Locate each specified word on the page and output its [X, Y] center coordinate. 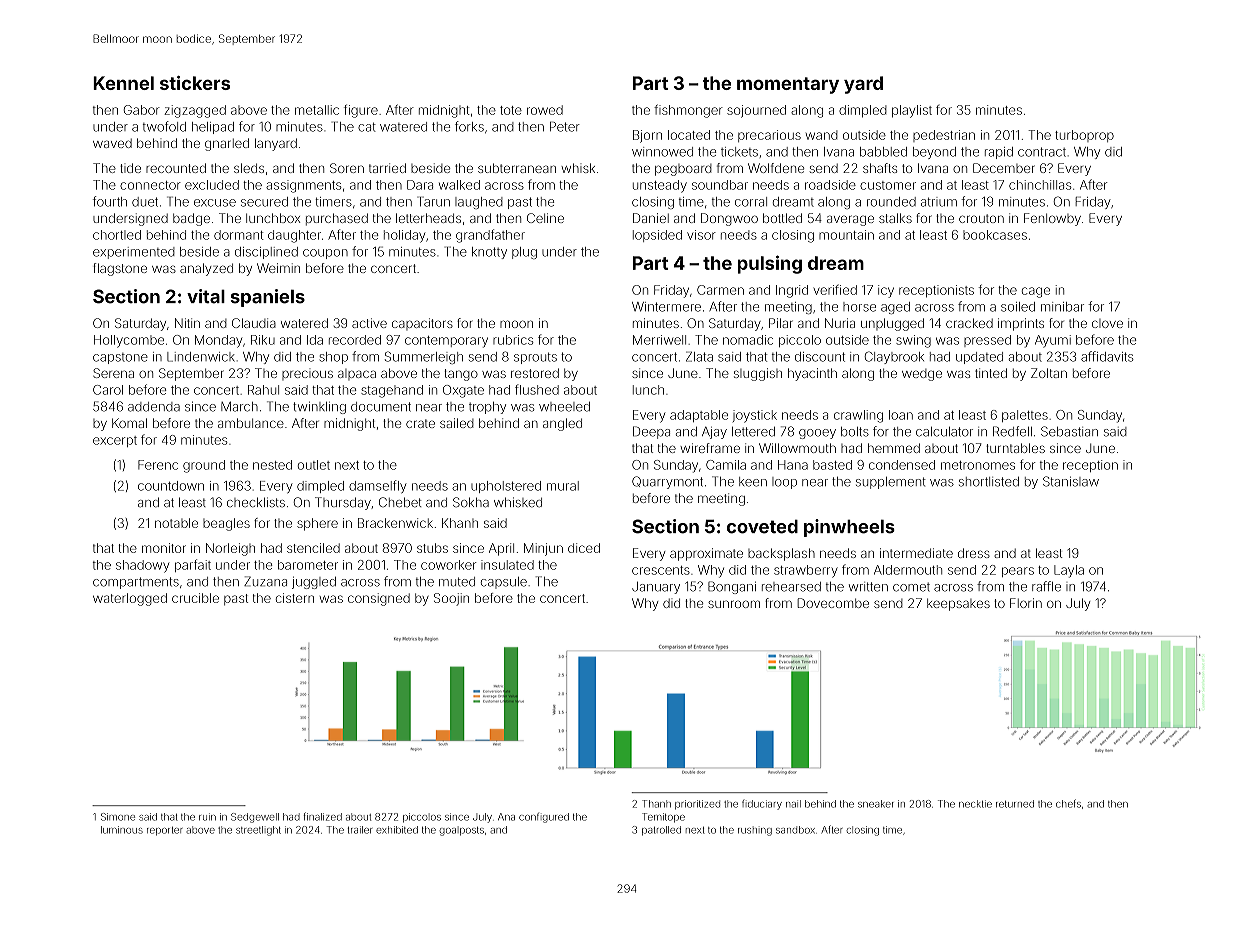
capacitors [422, 324]
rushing [755, 831]
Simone [118, 817]
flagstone [120, 269]
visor [701, 235]
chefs [1068, 803]
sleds [249, 168]
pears [1018, 572]
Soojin [451, 599]
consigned [379, 599]
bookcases [995, 235]
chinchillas [1040, 185]
